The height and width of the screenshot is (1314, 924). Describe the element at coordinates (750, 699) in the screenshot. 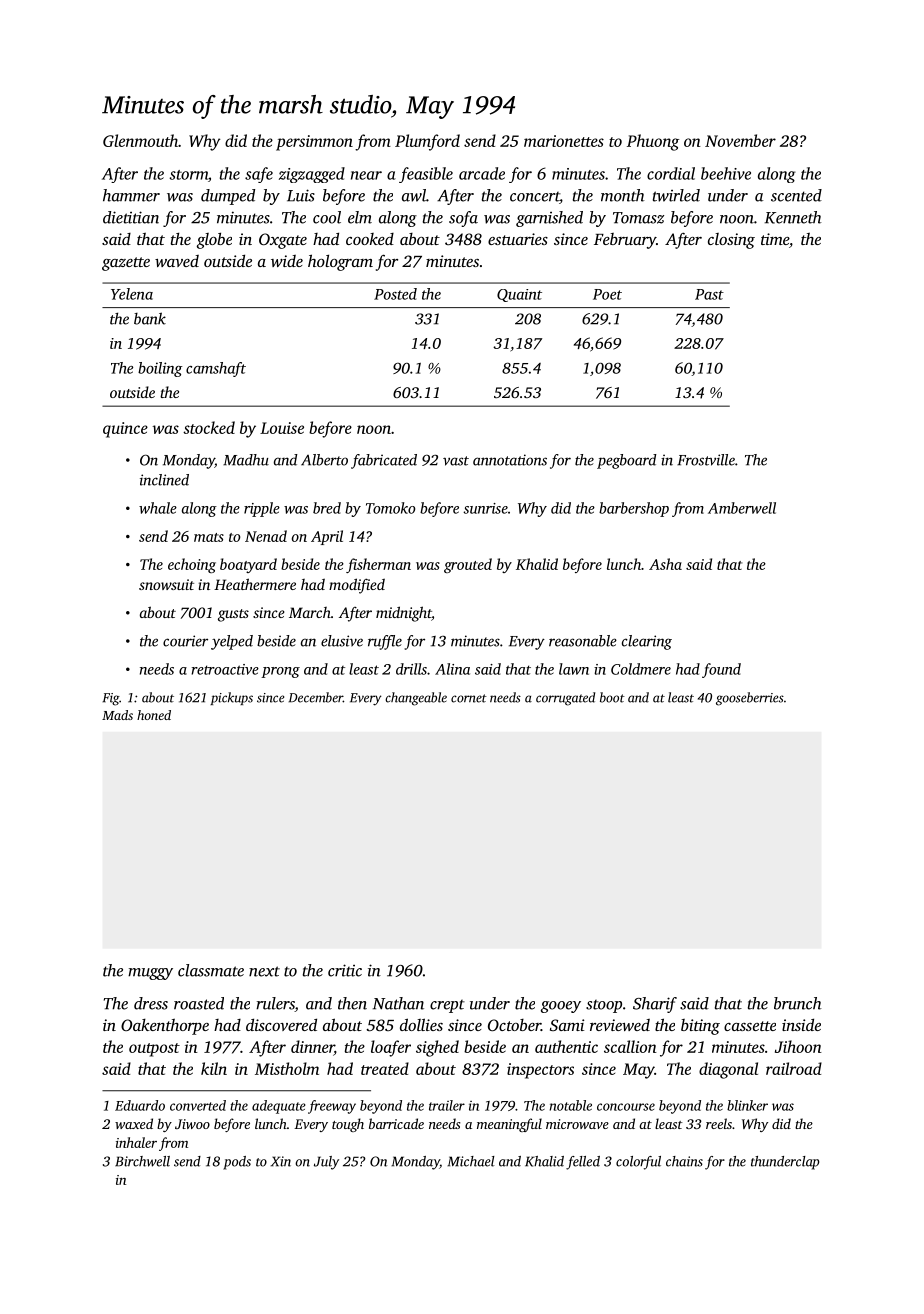

I see `gooseberries` at that location.
